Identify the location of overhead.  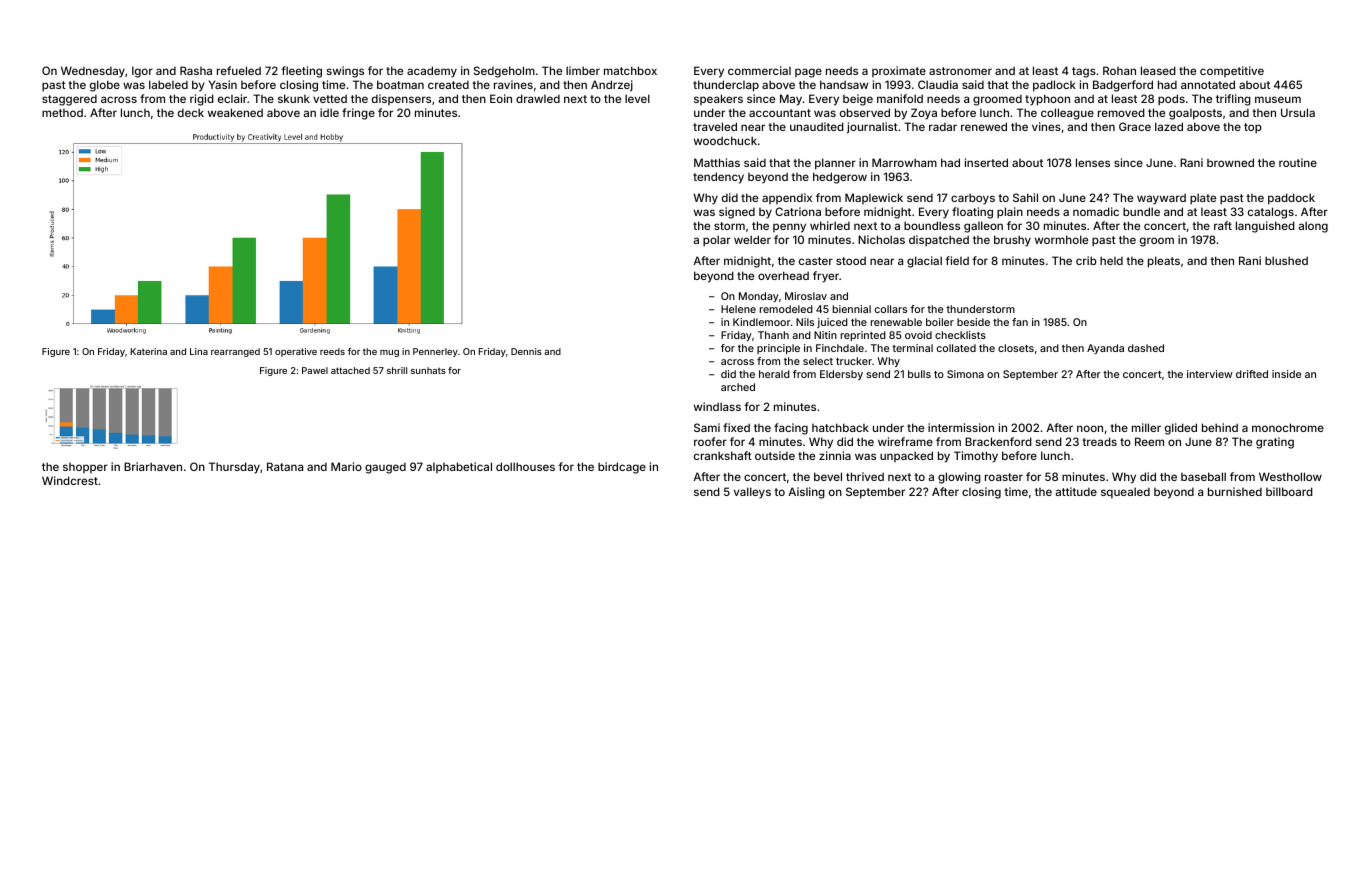
(783, 275).
